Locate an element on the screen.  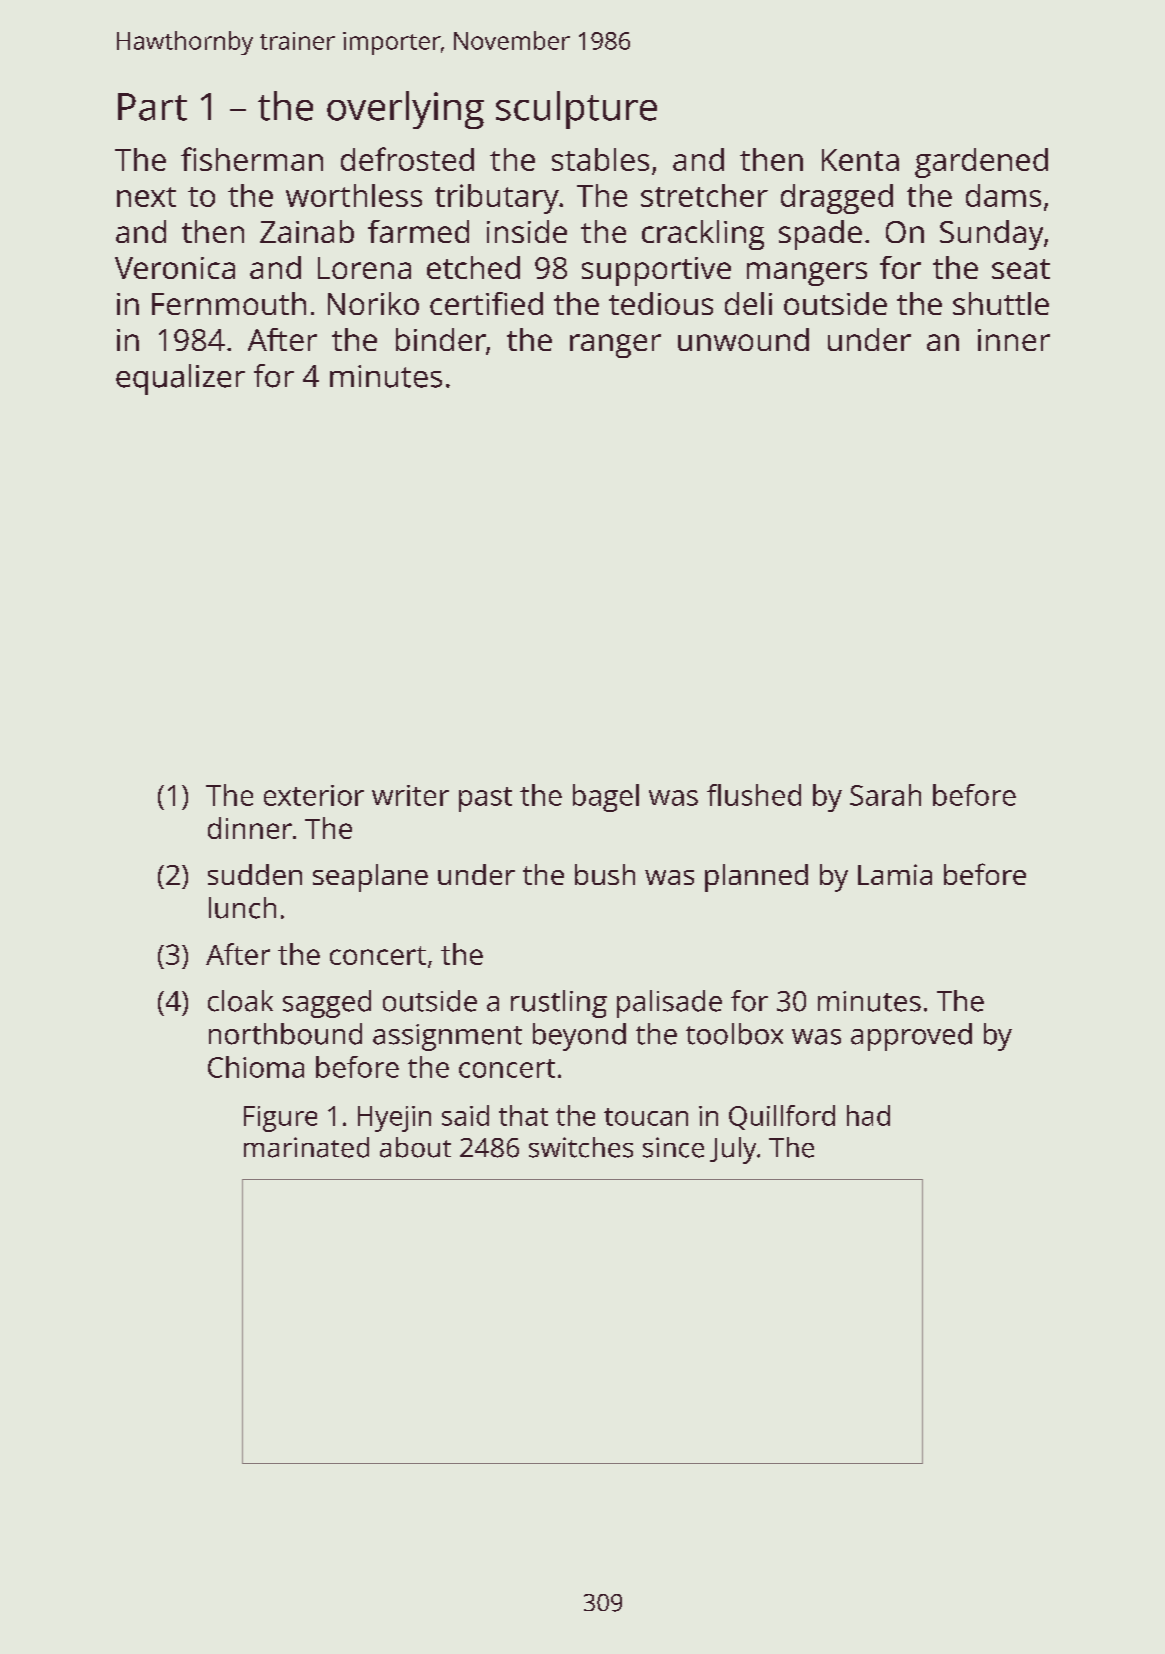
flushed is located at coordinates (754, 795).
